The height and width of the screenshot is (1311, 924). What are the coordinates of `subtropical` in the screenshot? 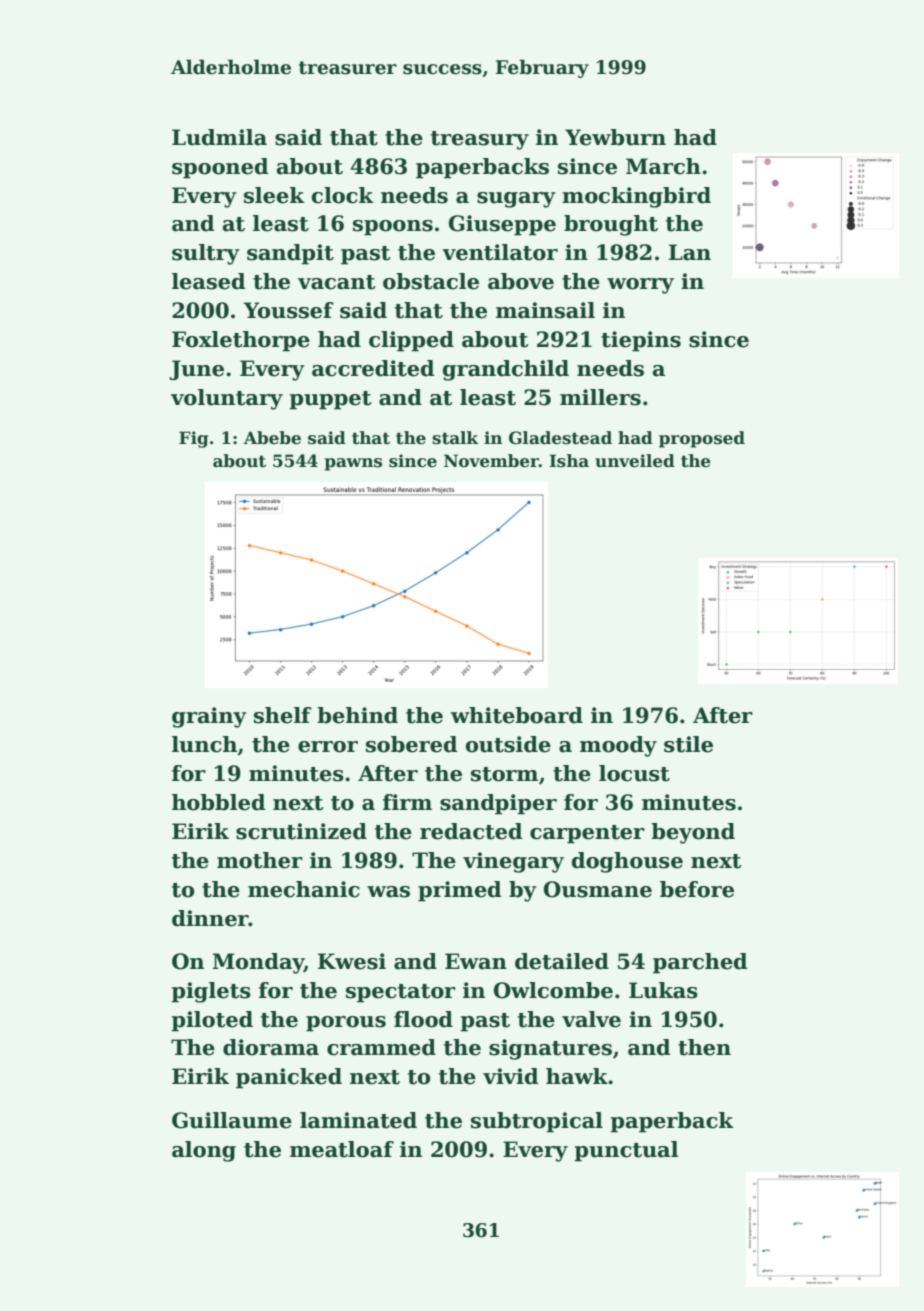 It's located at (537, 1122).
